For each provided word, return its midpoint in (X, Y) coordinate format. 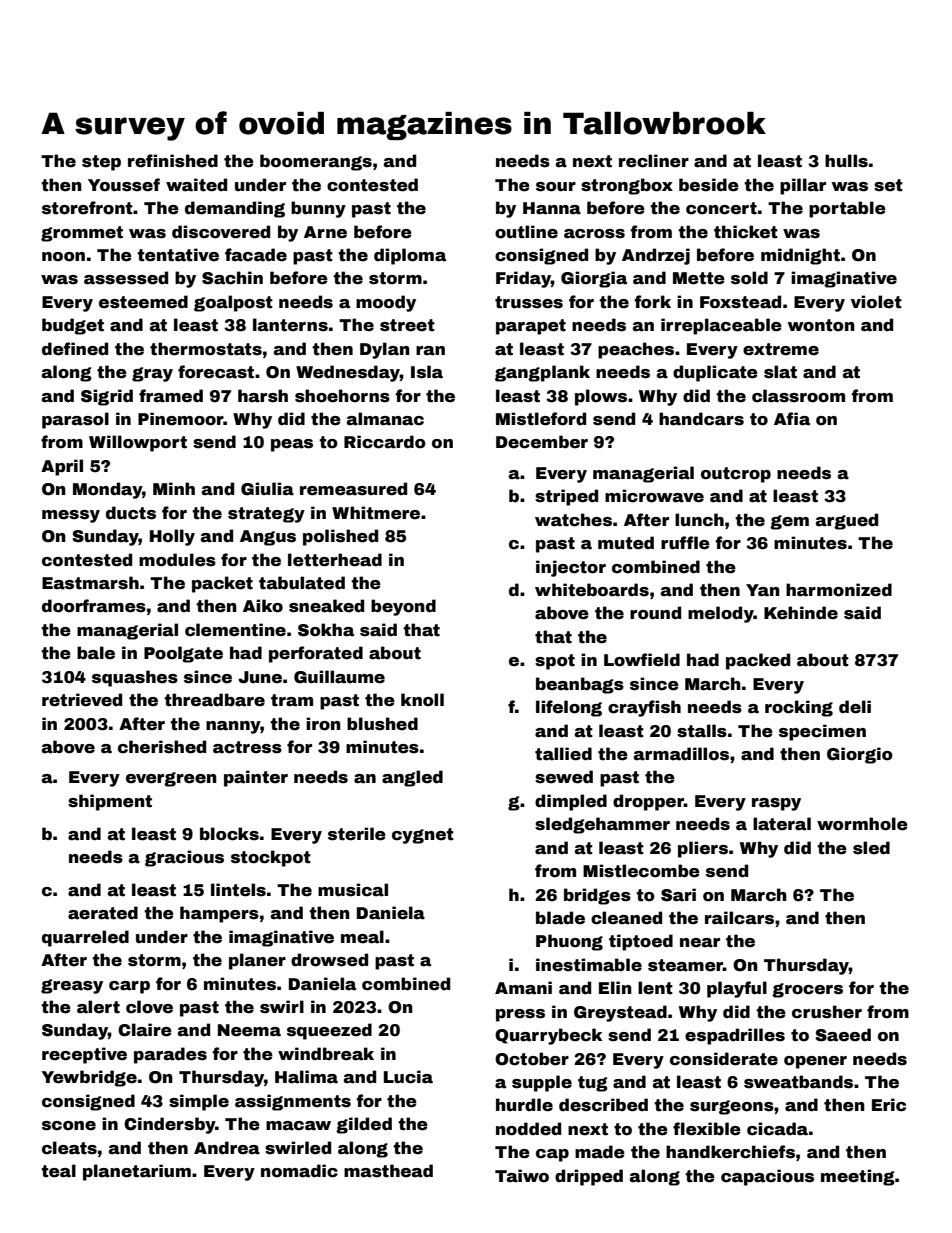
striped (566, 497)
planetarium (137, 1172)
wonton (821, 325)
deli (855, 707)
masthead (388, 1171)
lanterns (290, 325)
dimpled (571, 802)
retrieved (82, 700)
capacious (767, 1177)
